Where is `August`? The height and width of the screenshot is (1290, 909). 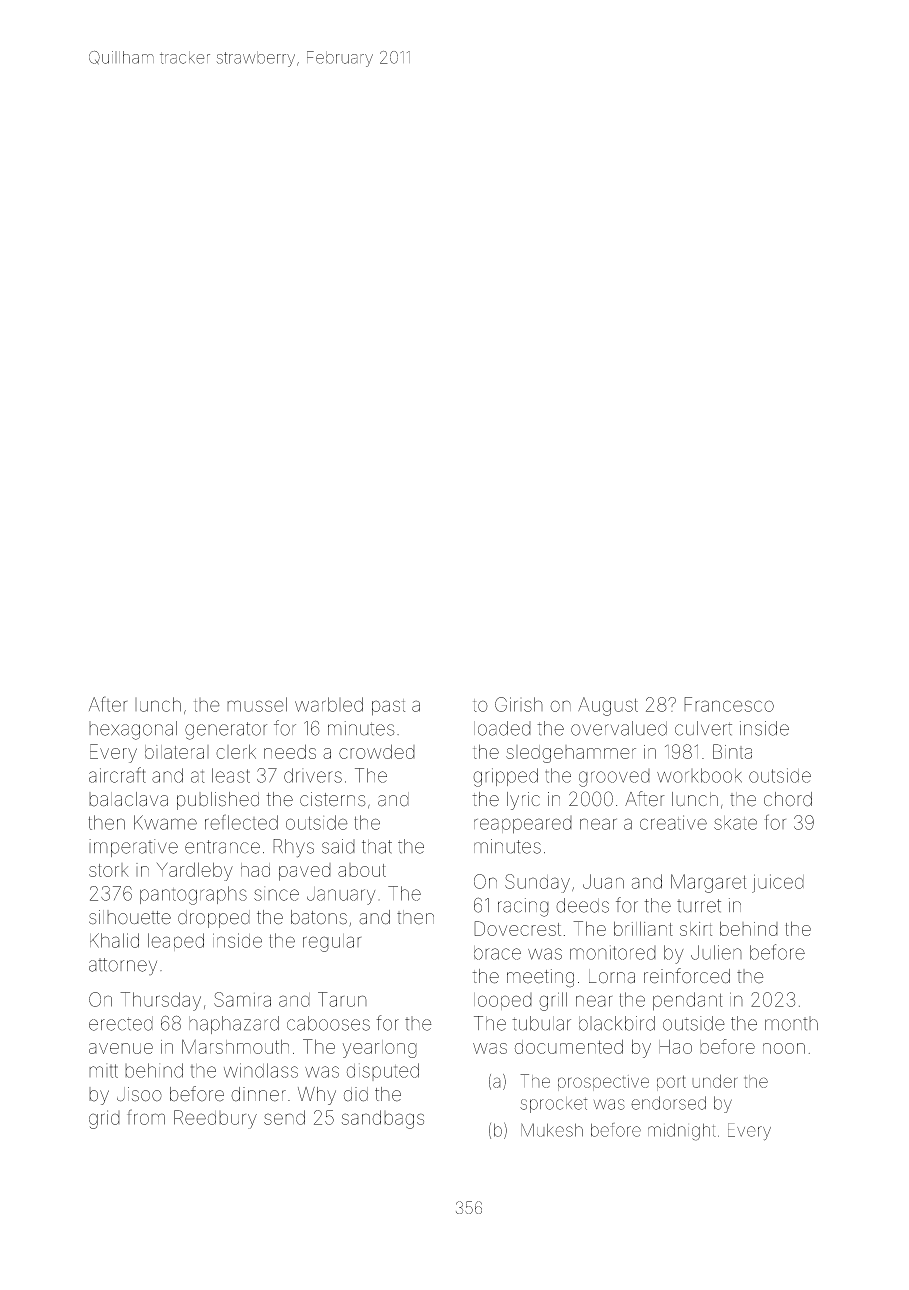
August is located at coordinates (608, 706).
